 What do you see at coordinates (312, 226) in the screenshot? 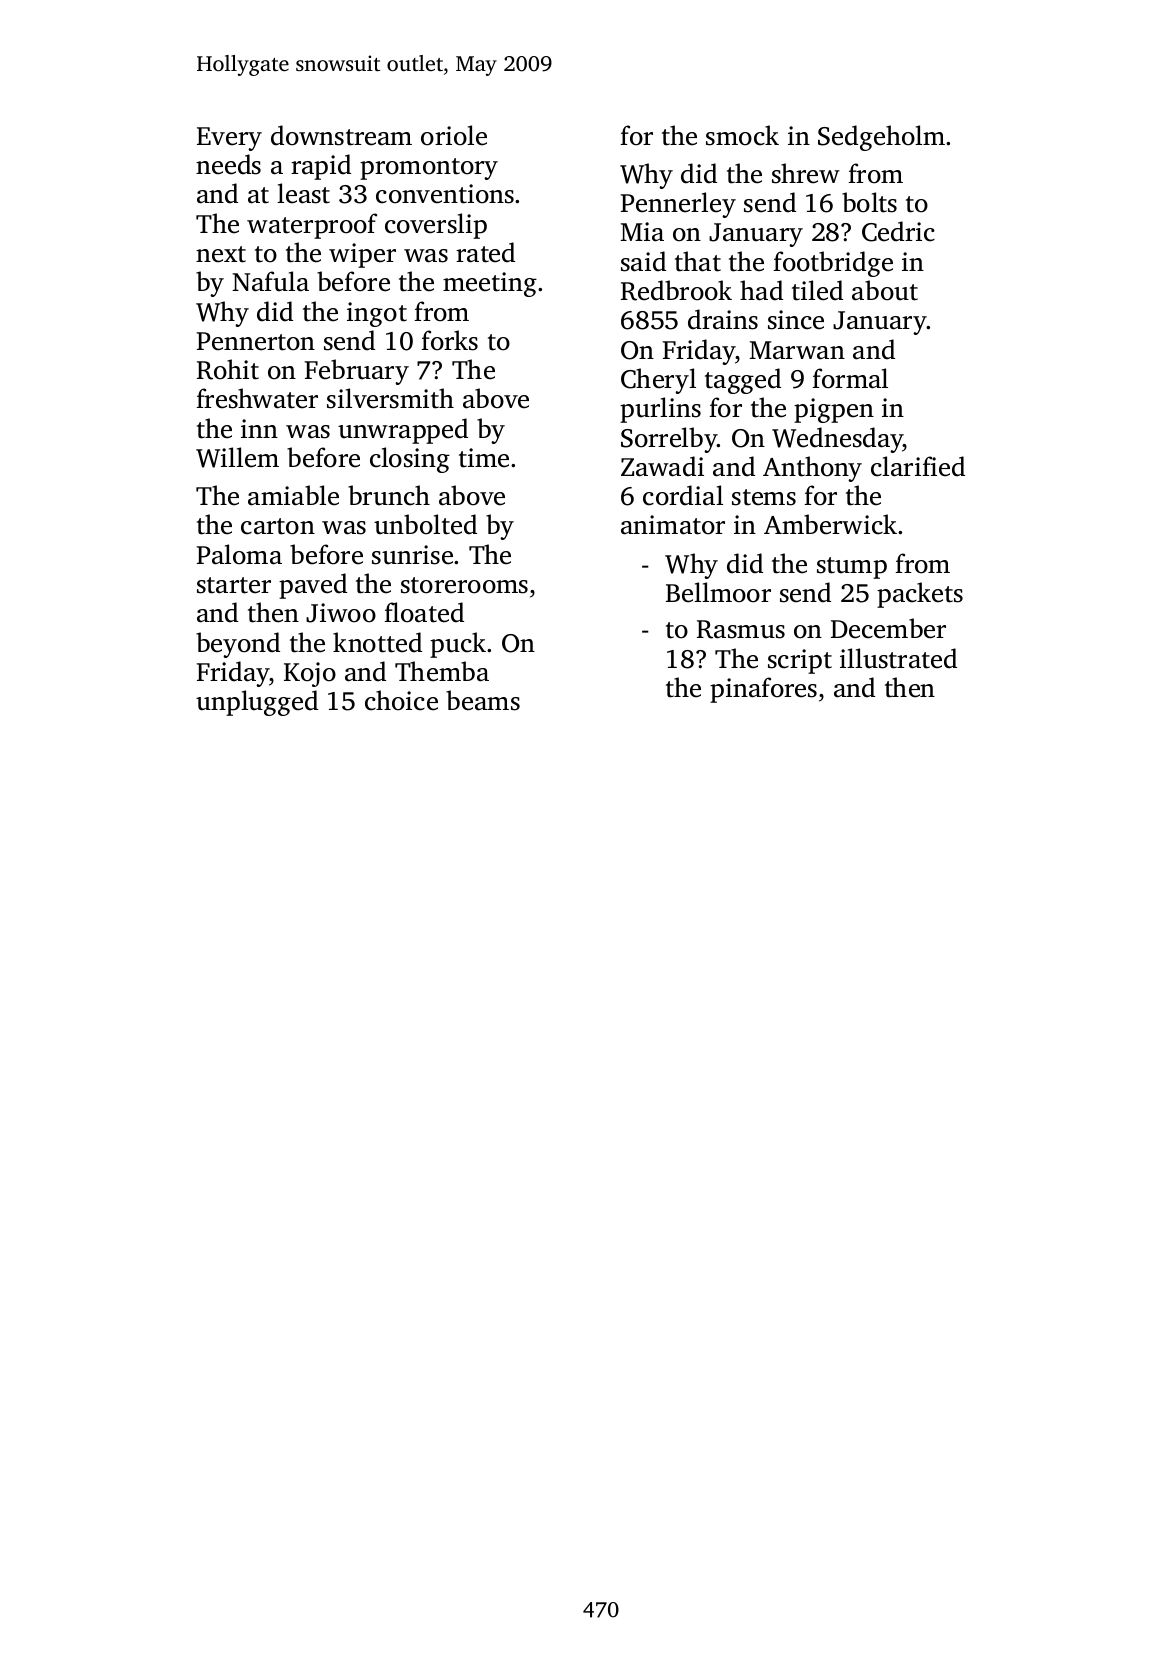
I see `waterproof` at bounding box center [312, 226].
